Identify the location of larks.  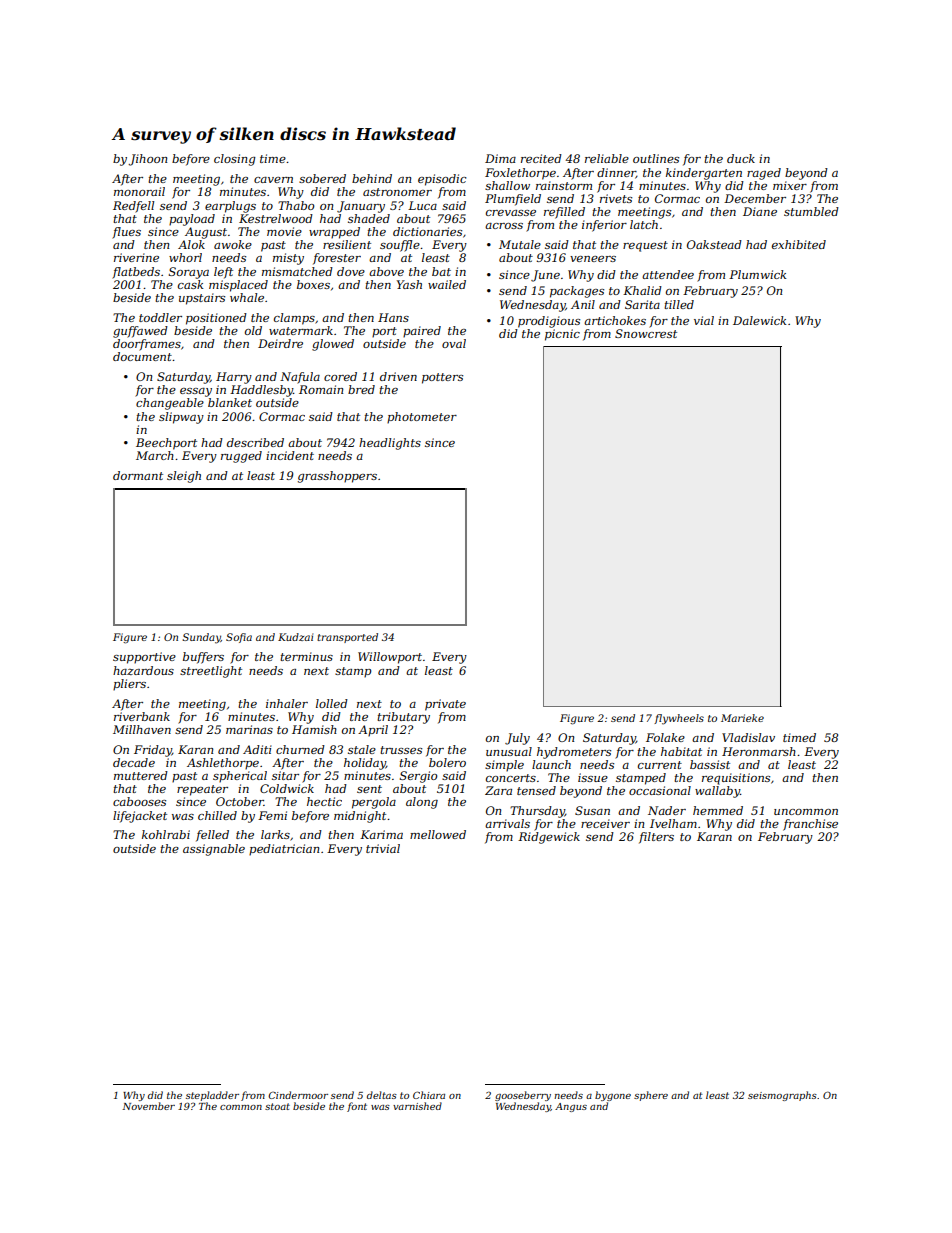
(275, 834).
